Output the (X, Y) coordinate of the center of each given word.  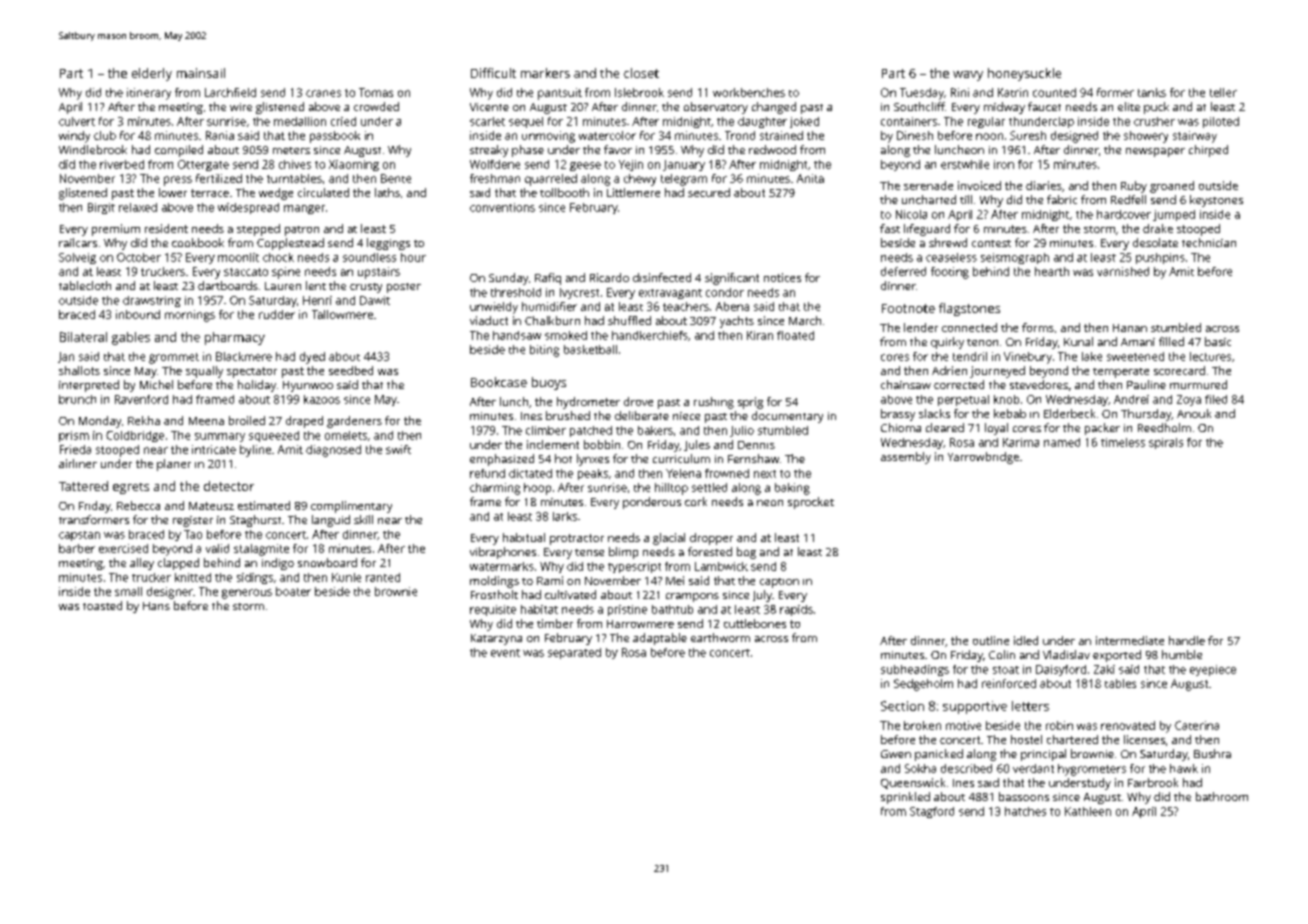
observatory (716, 108)
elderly (152, 74)
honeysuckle (1024, 74)
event (505, 653)
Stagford (932, 812)
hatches (1025, 811)
